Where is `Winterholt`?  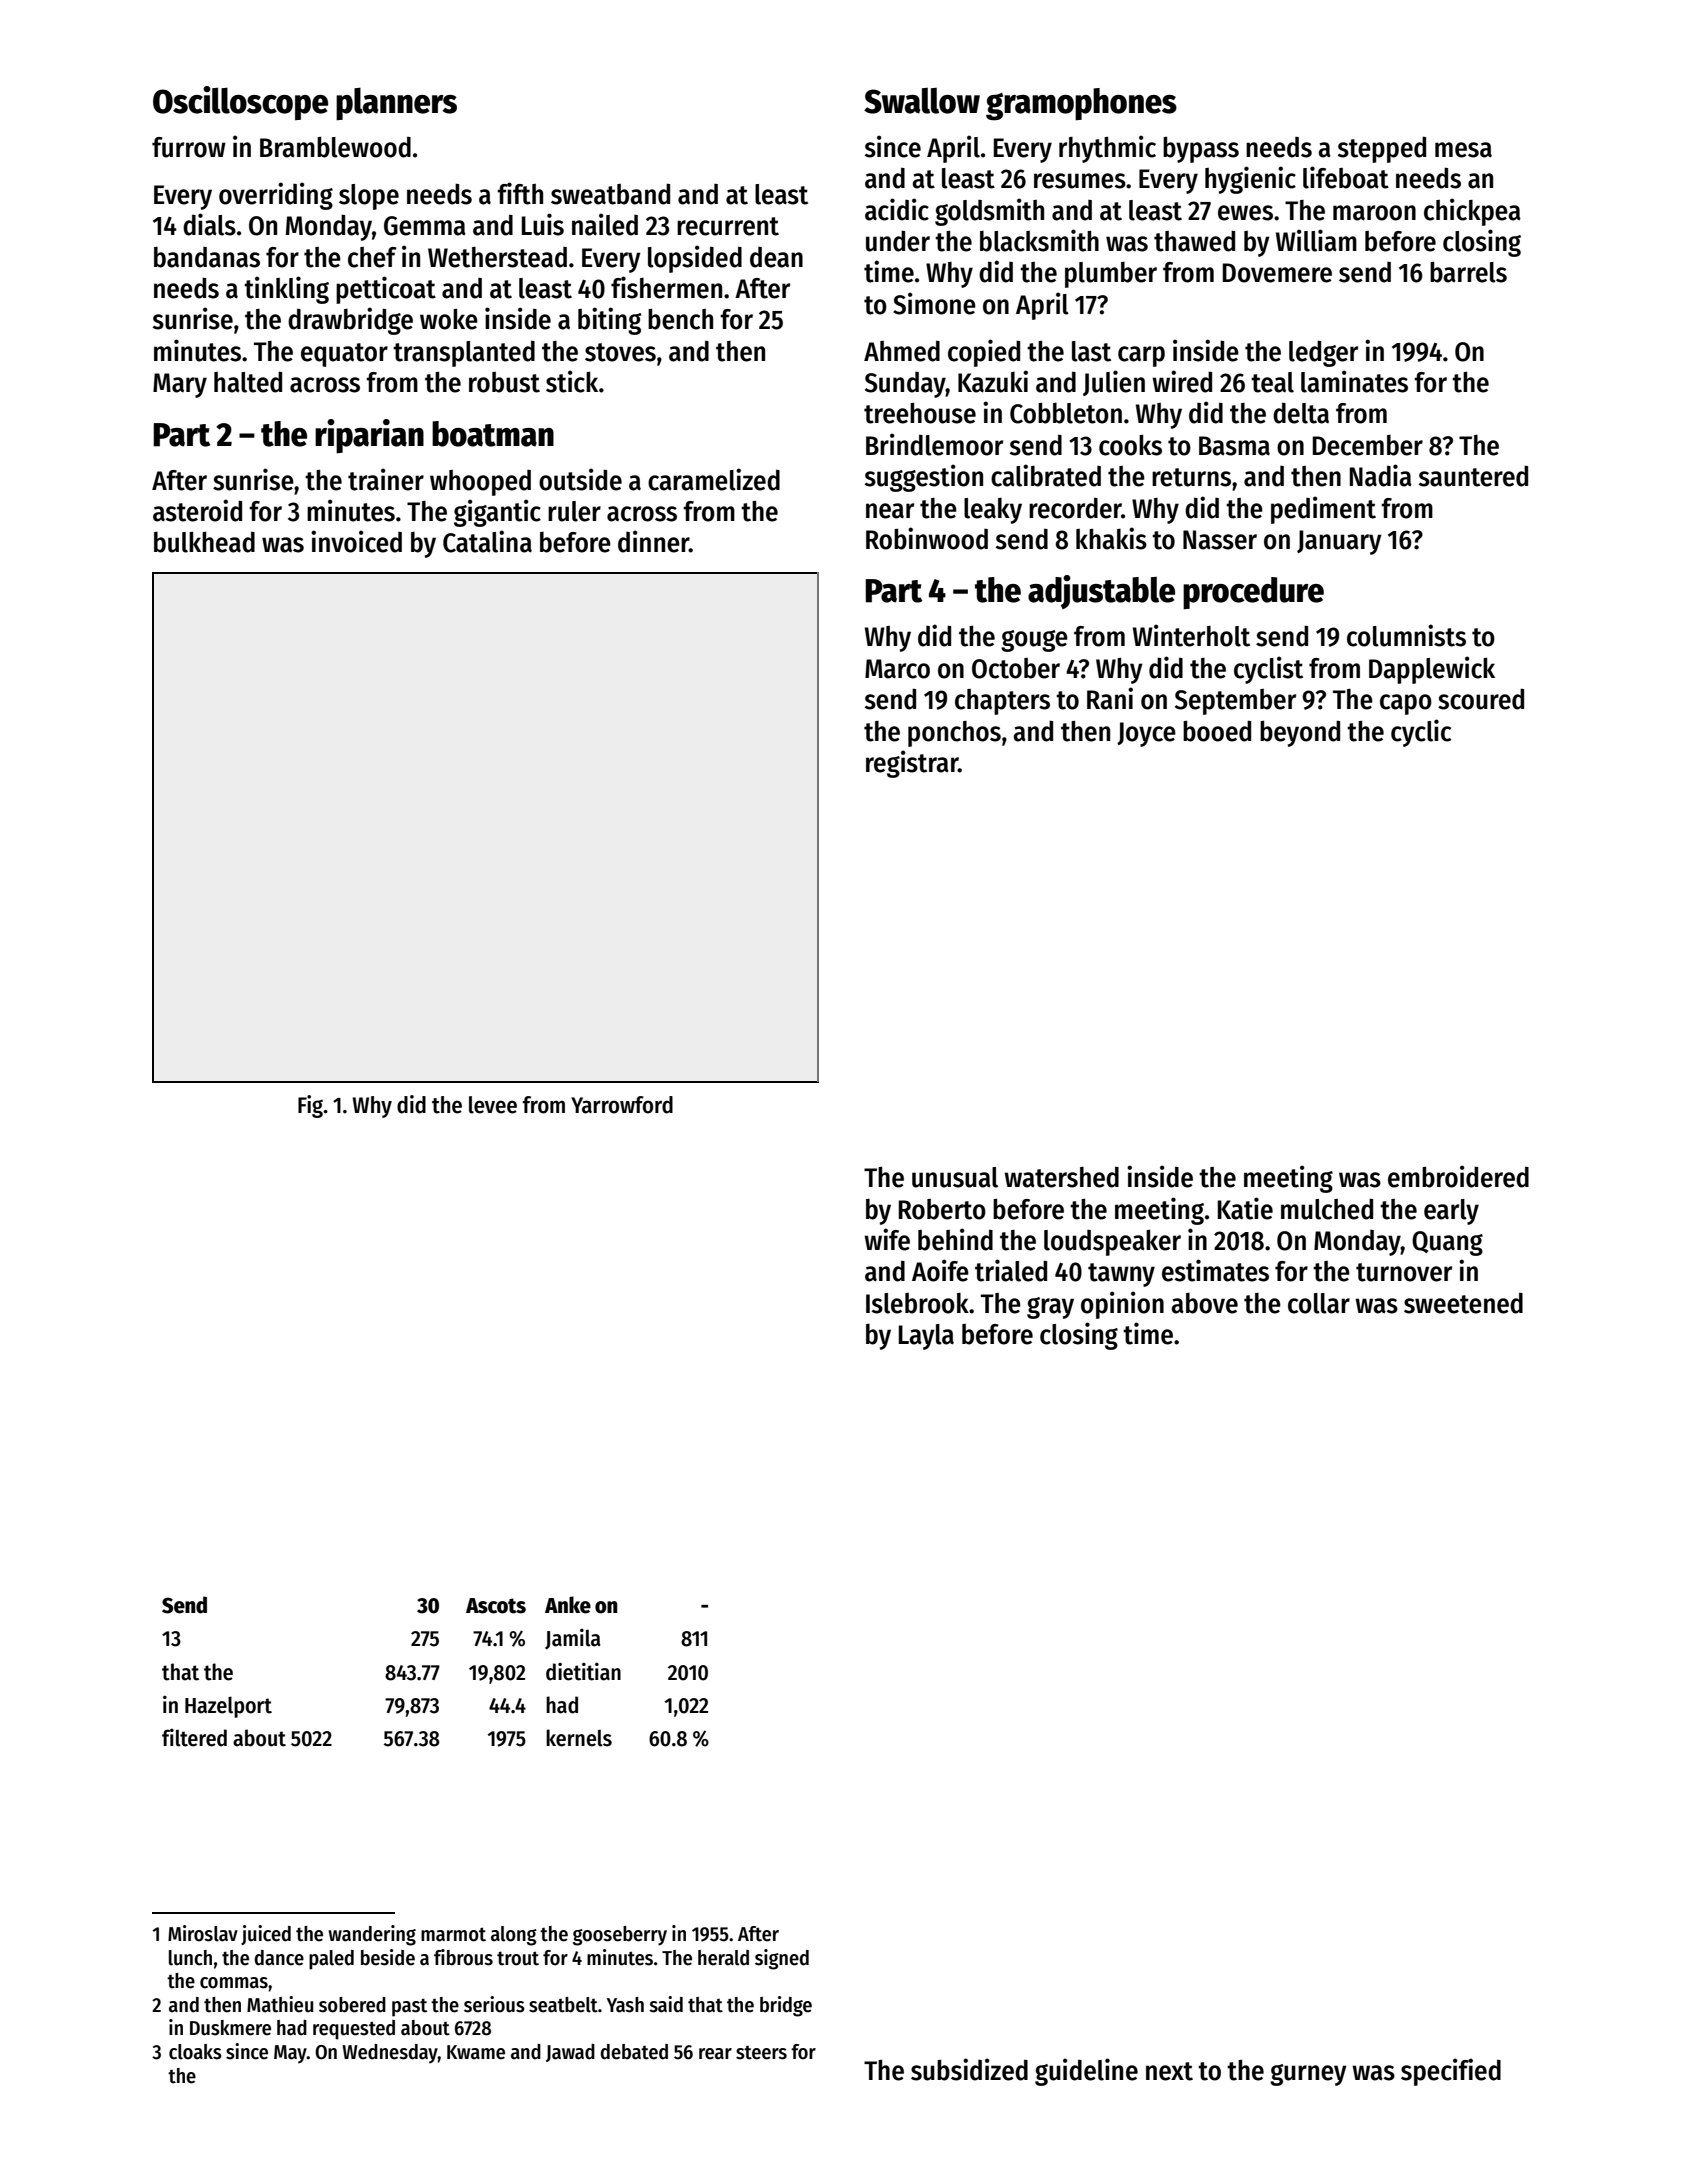
Winterholt is located at coordinates (1191, 635).
